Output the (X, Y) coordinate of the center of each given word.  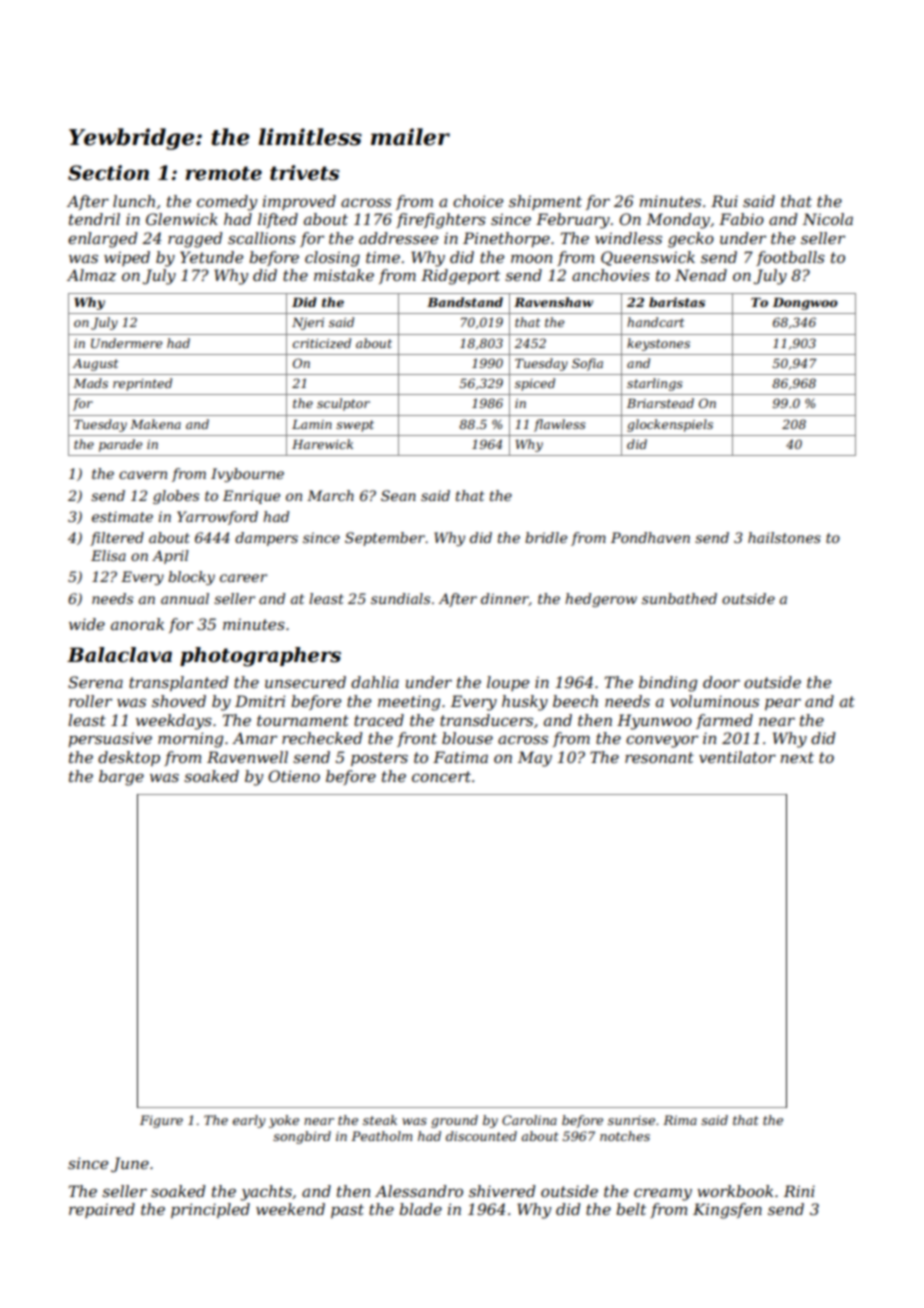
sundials (400, 598)
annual (185, 598)
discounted (481, 1136)
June (130, 1164)
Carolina (529, 1120)
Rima (680, 1120)
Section (108, 173)
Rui (724, 201)
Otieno (294, 776)
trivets (304, 173)
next (797, 757)
